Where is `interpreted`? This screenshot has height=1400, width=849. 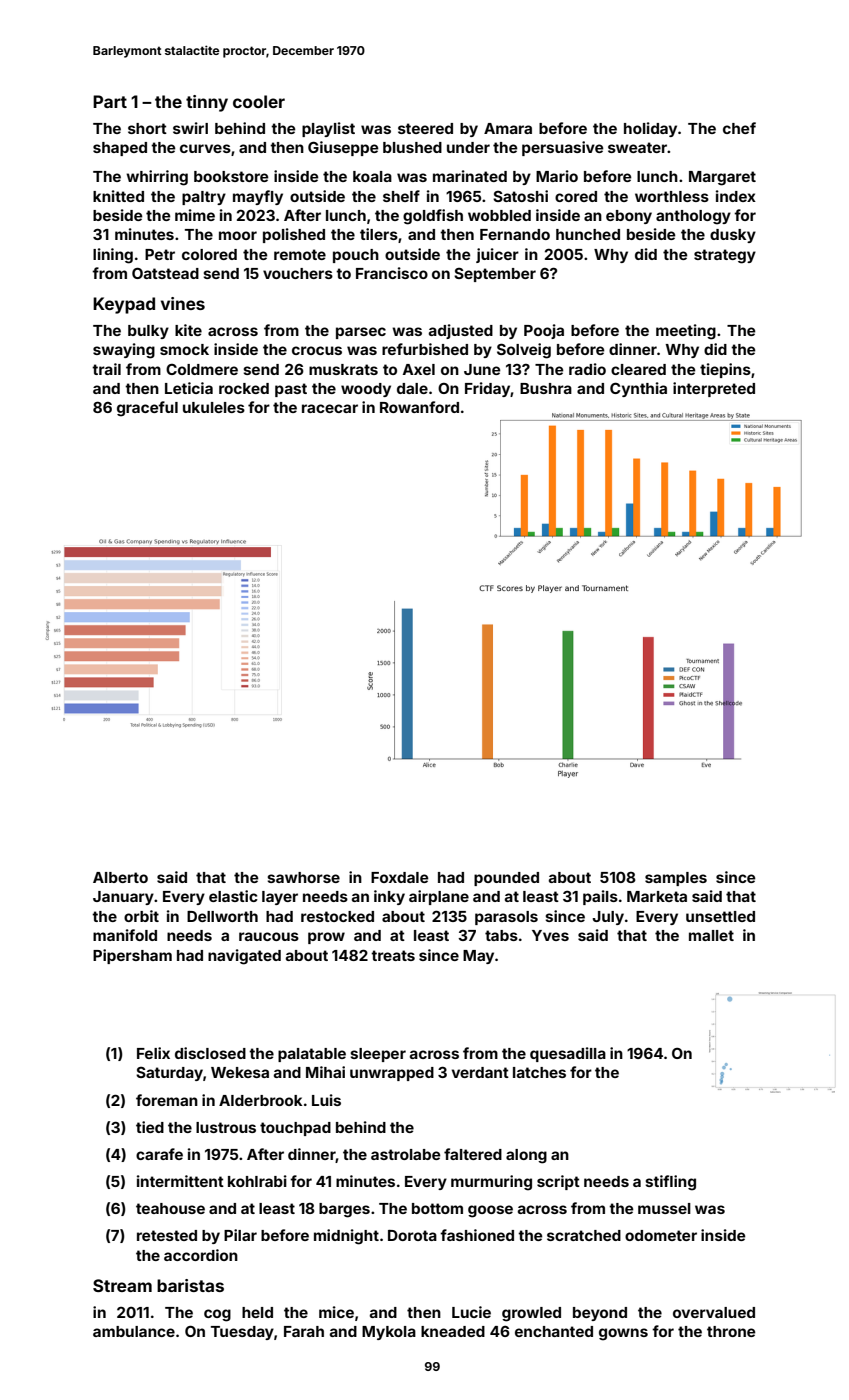
interpreted is located at coordinates (714, 389).
